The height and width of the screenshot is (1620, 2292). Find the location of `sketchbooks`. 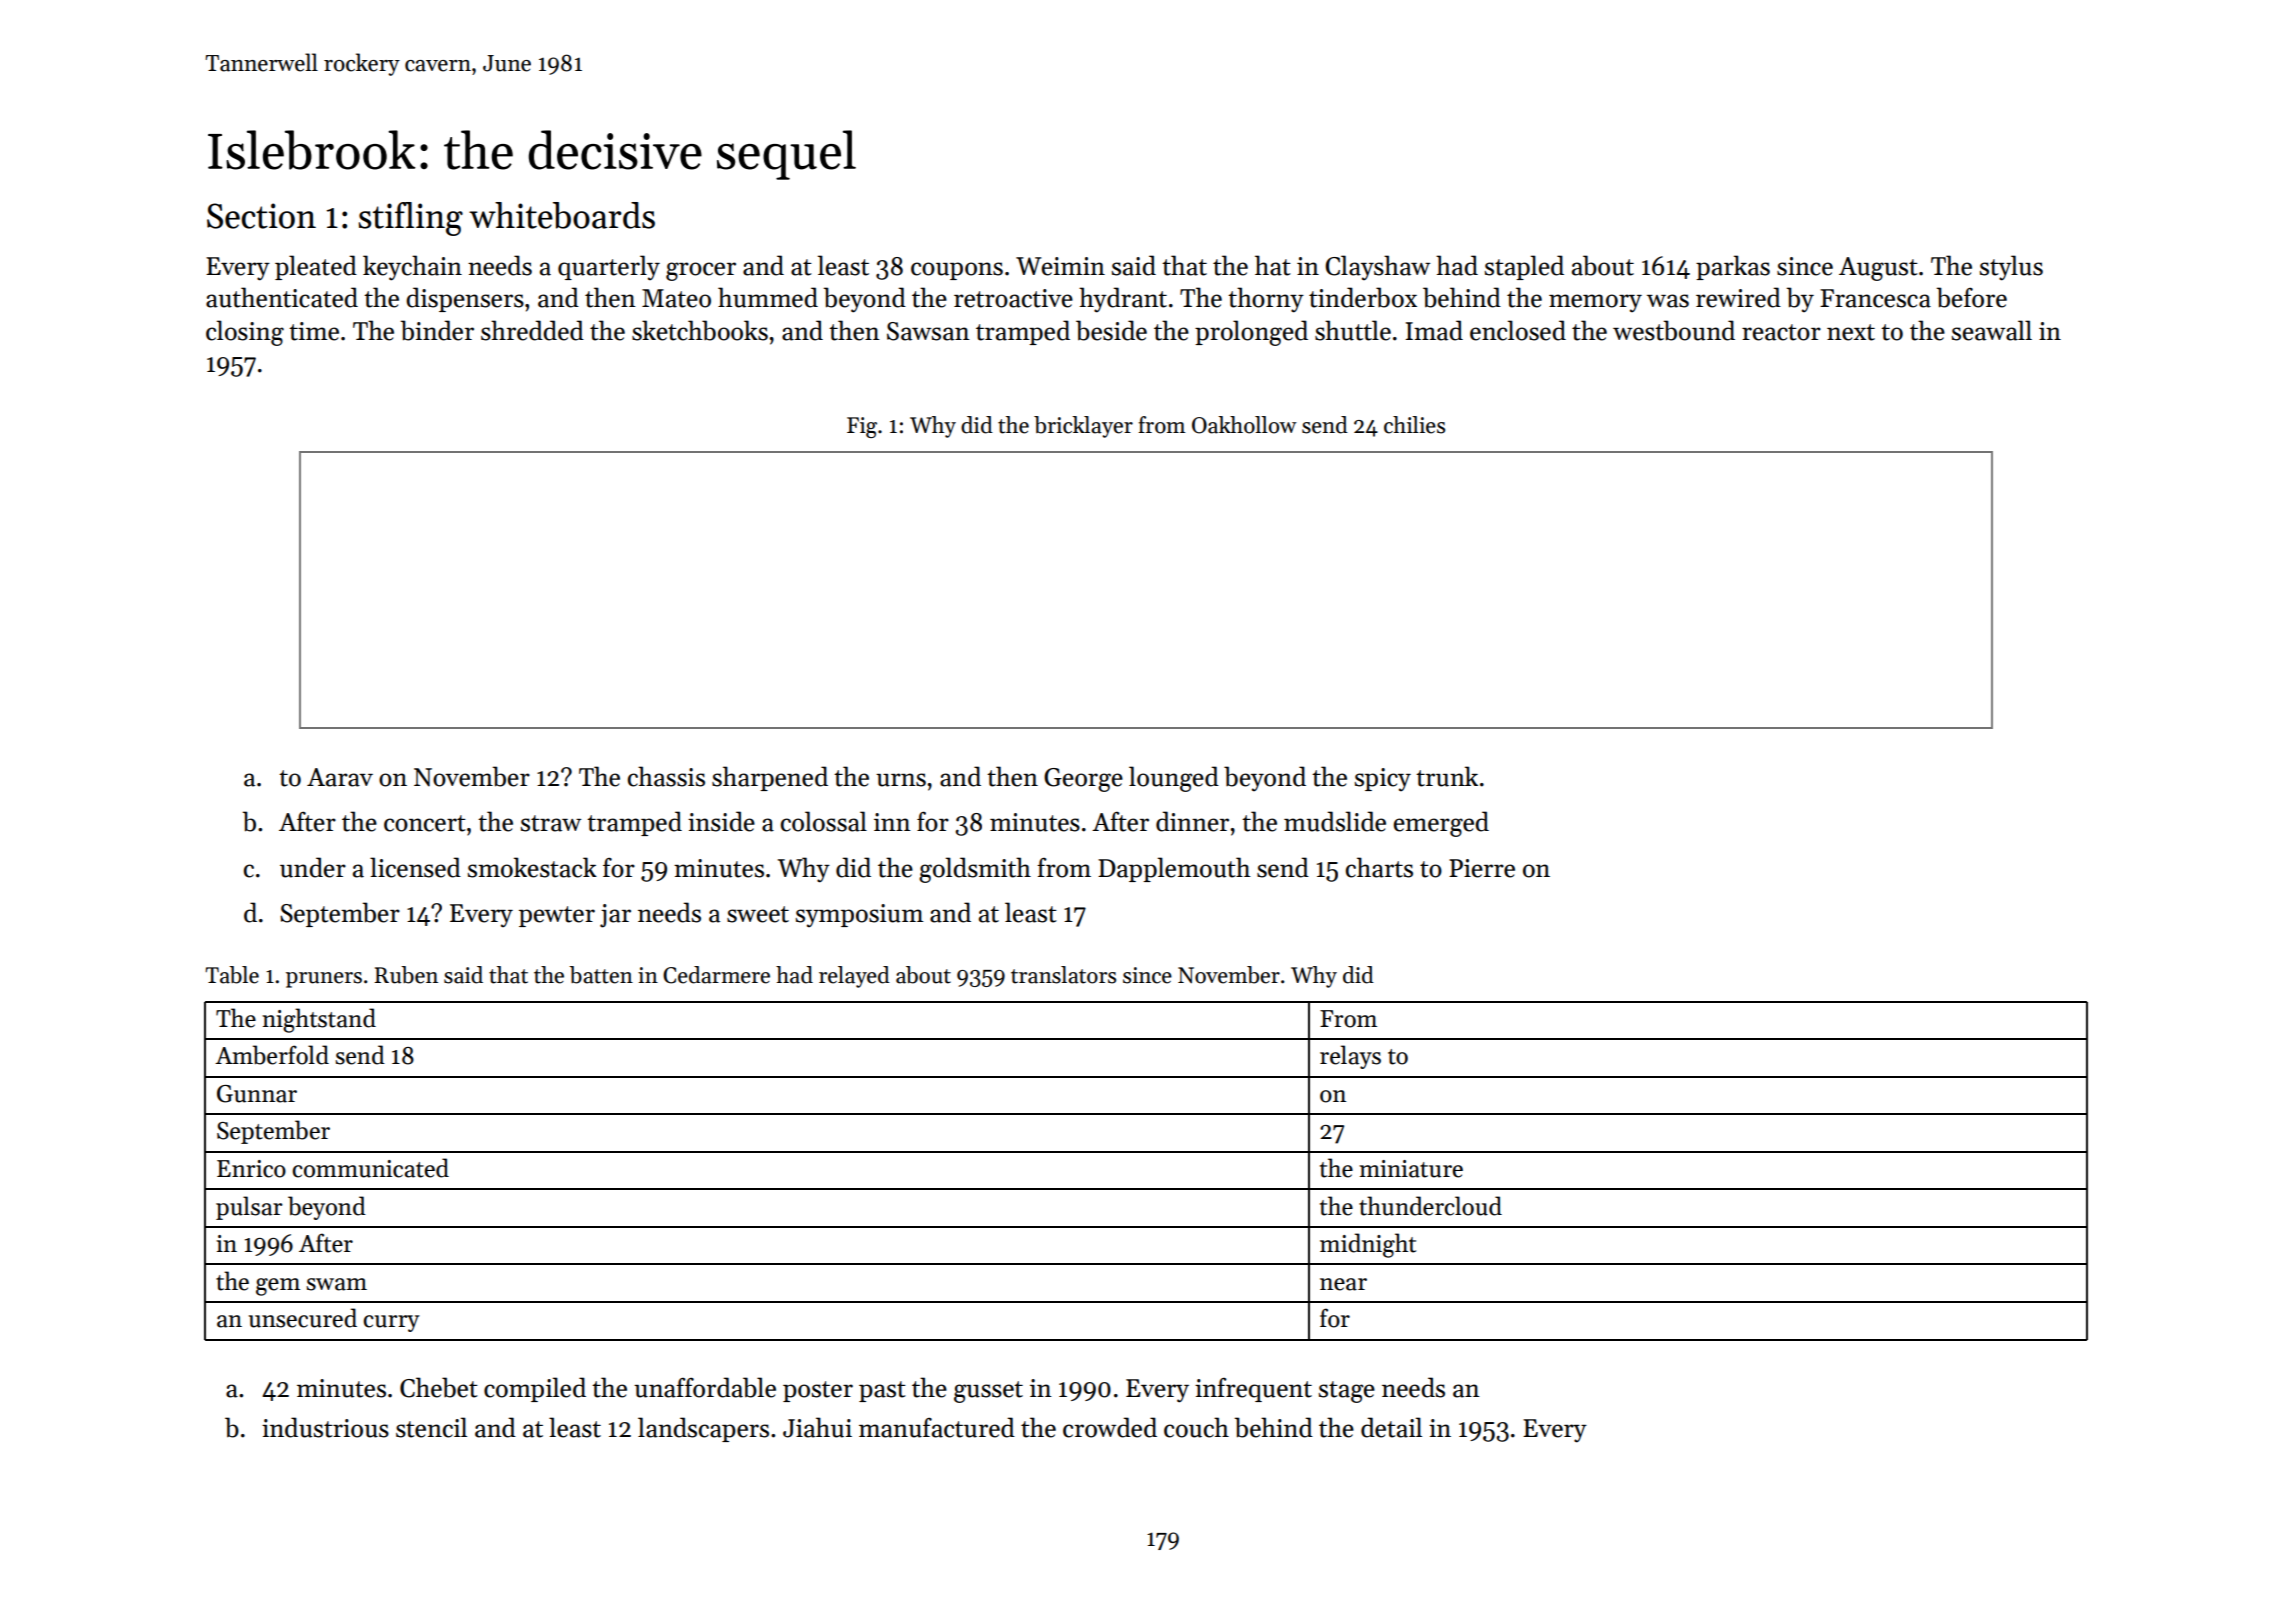

sketchbooks is located at coordinates (700, 330).
